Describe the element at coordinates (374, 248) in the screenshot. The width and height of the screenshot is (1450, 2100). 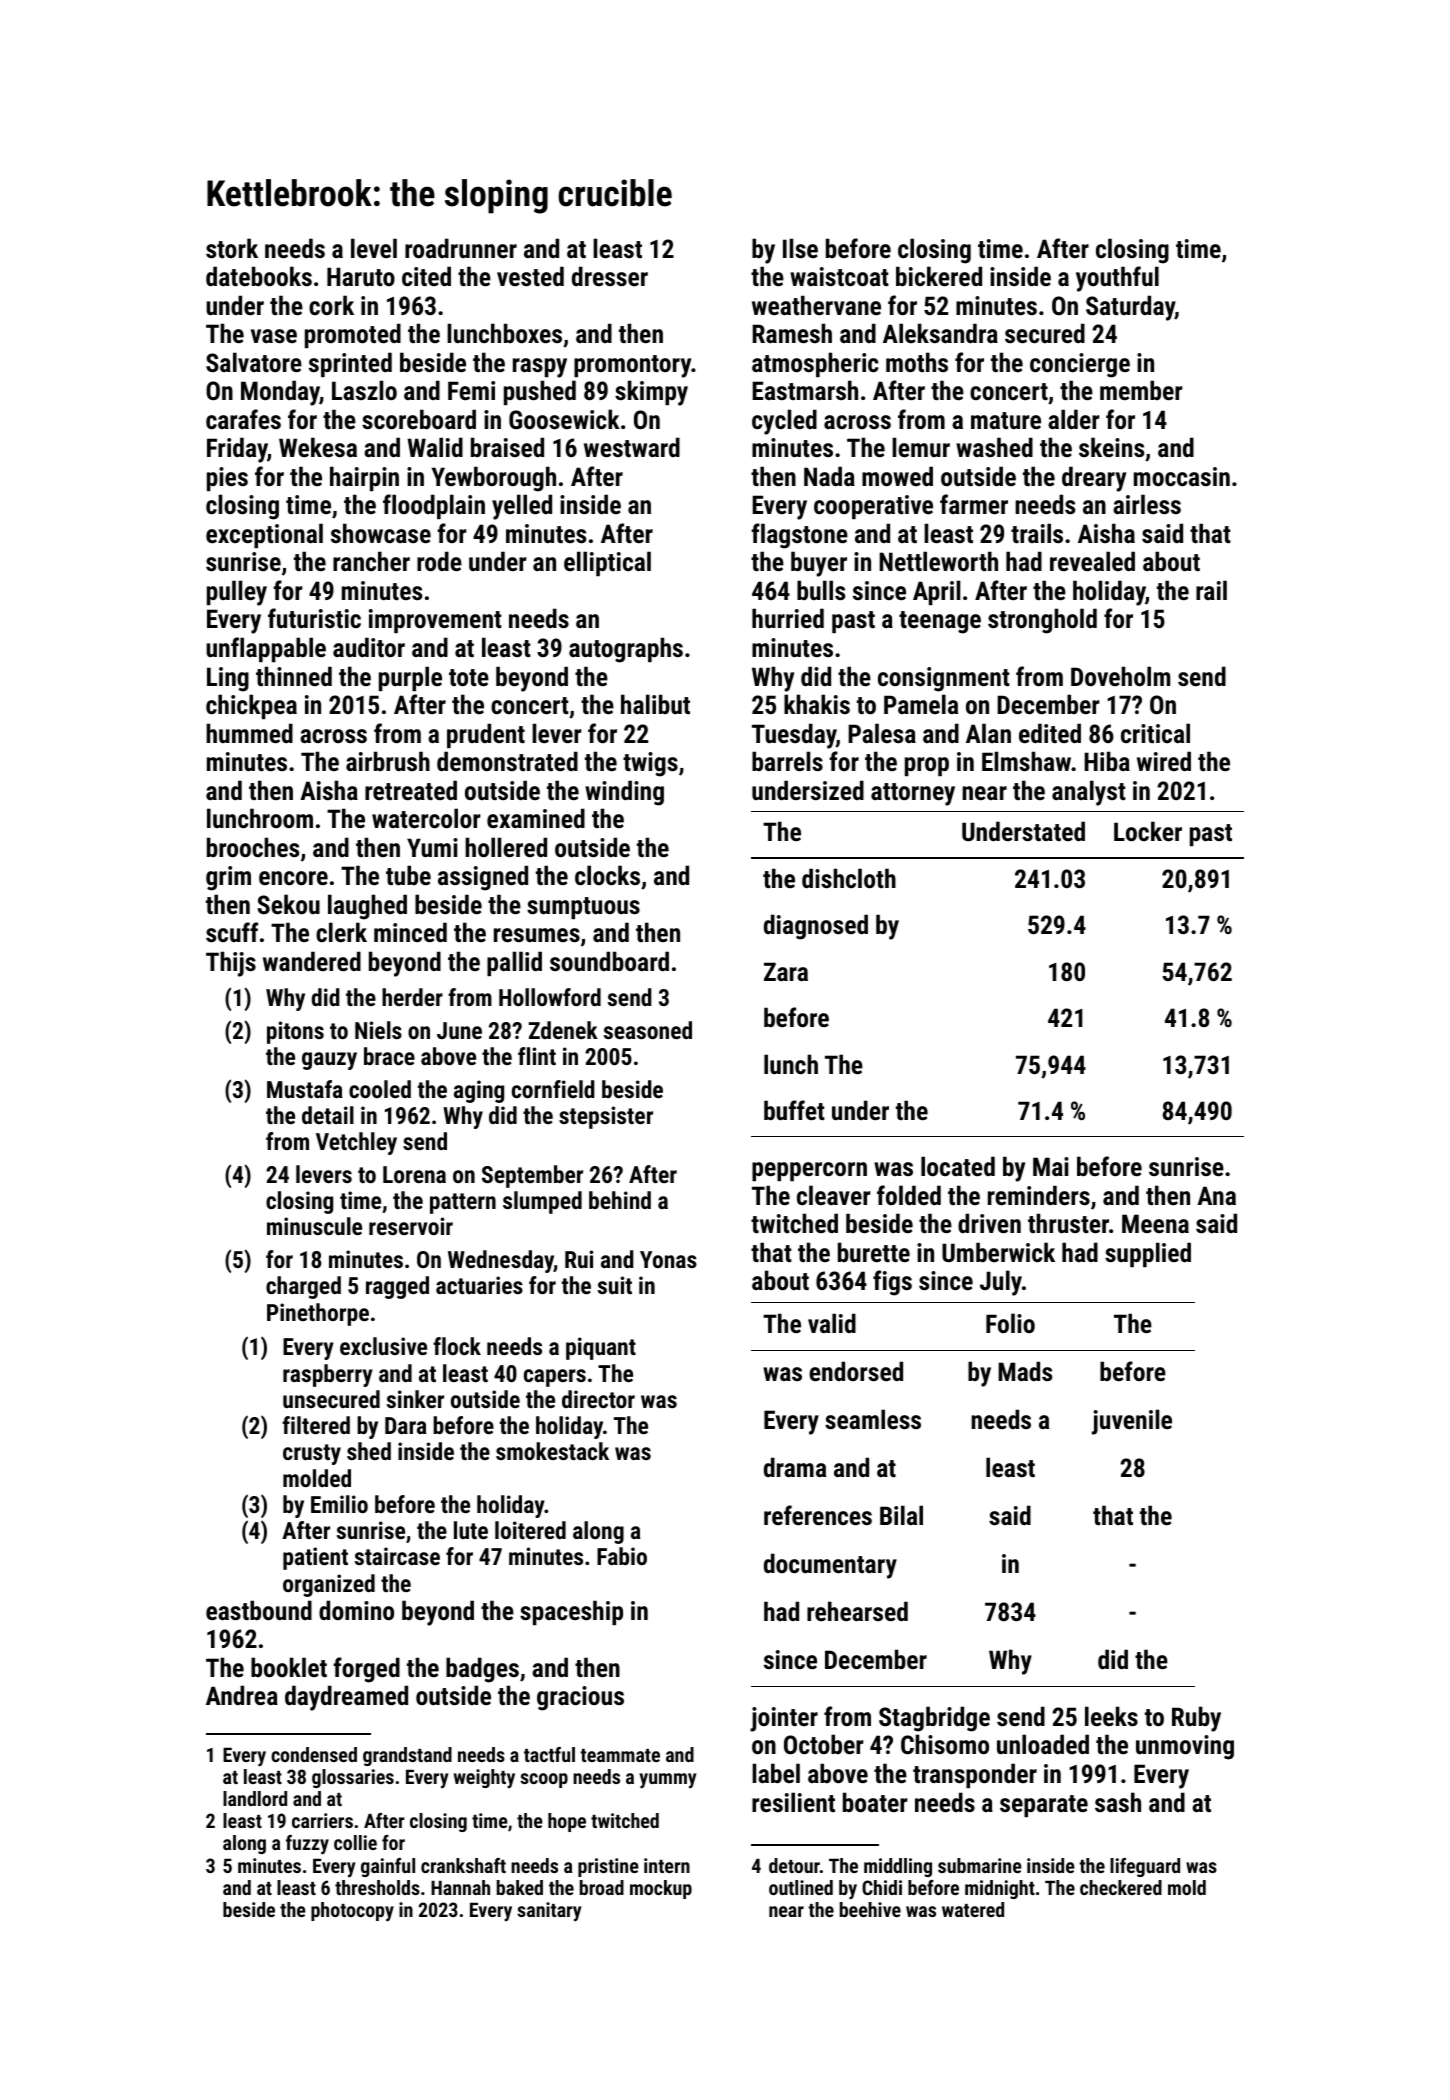
I see `level` at that location.
